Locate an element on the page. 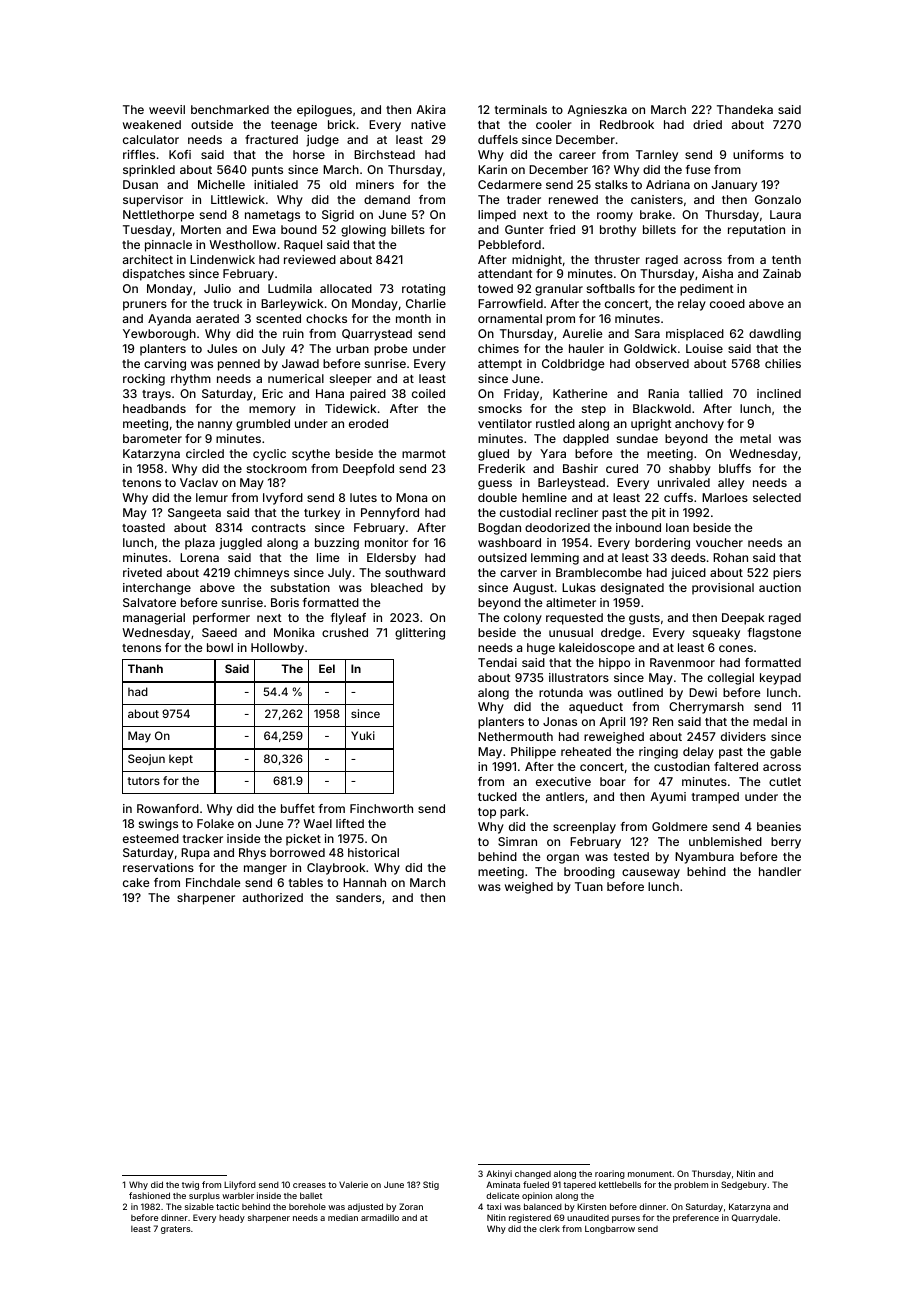 The height and width of the page is (1308, 924). graters is located at coordinates (176, 1230).
